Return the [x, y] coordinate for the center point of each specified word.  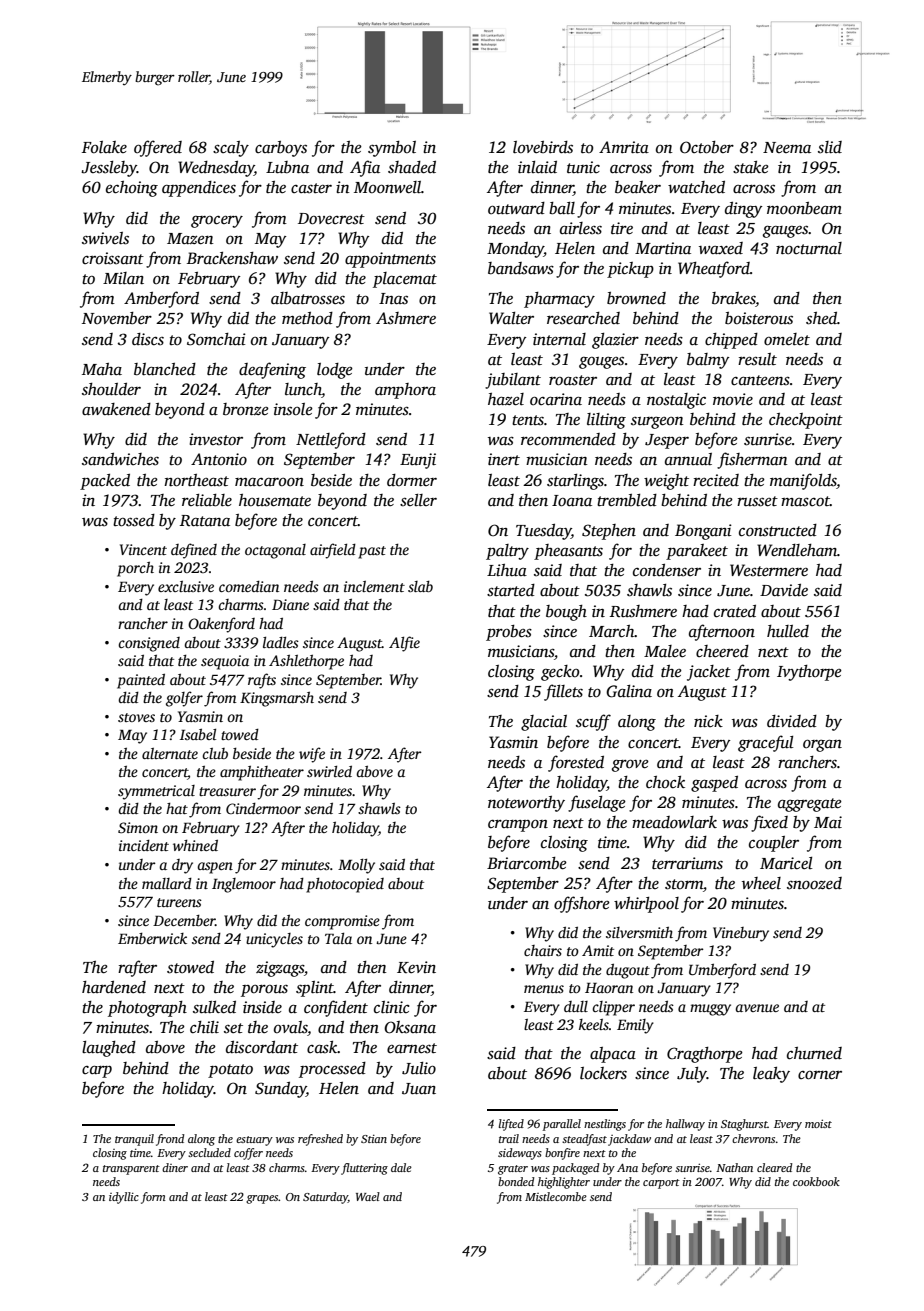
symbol [392, 149]
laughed [109, 1049]
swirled [329, 771]
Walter [511, 318]
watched [696, 187]
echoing [132, 189]
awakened [116, 409]
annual [688, 459]
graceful [766, 743]
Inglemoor [244, 885]
